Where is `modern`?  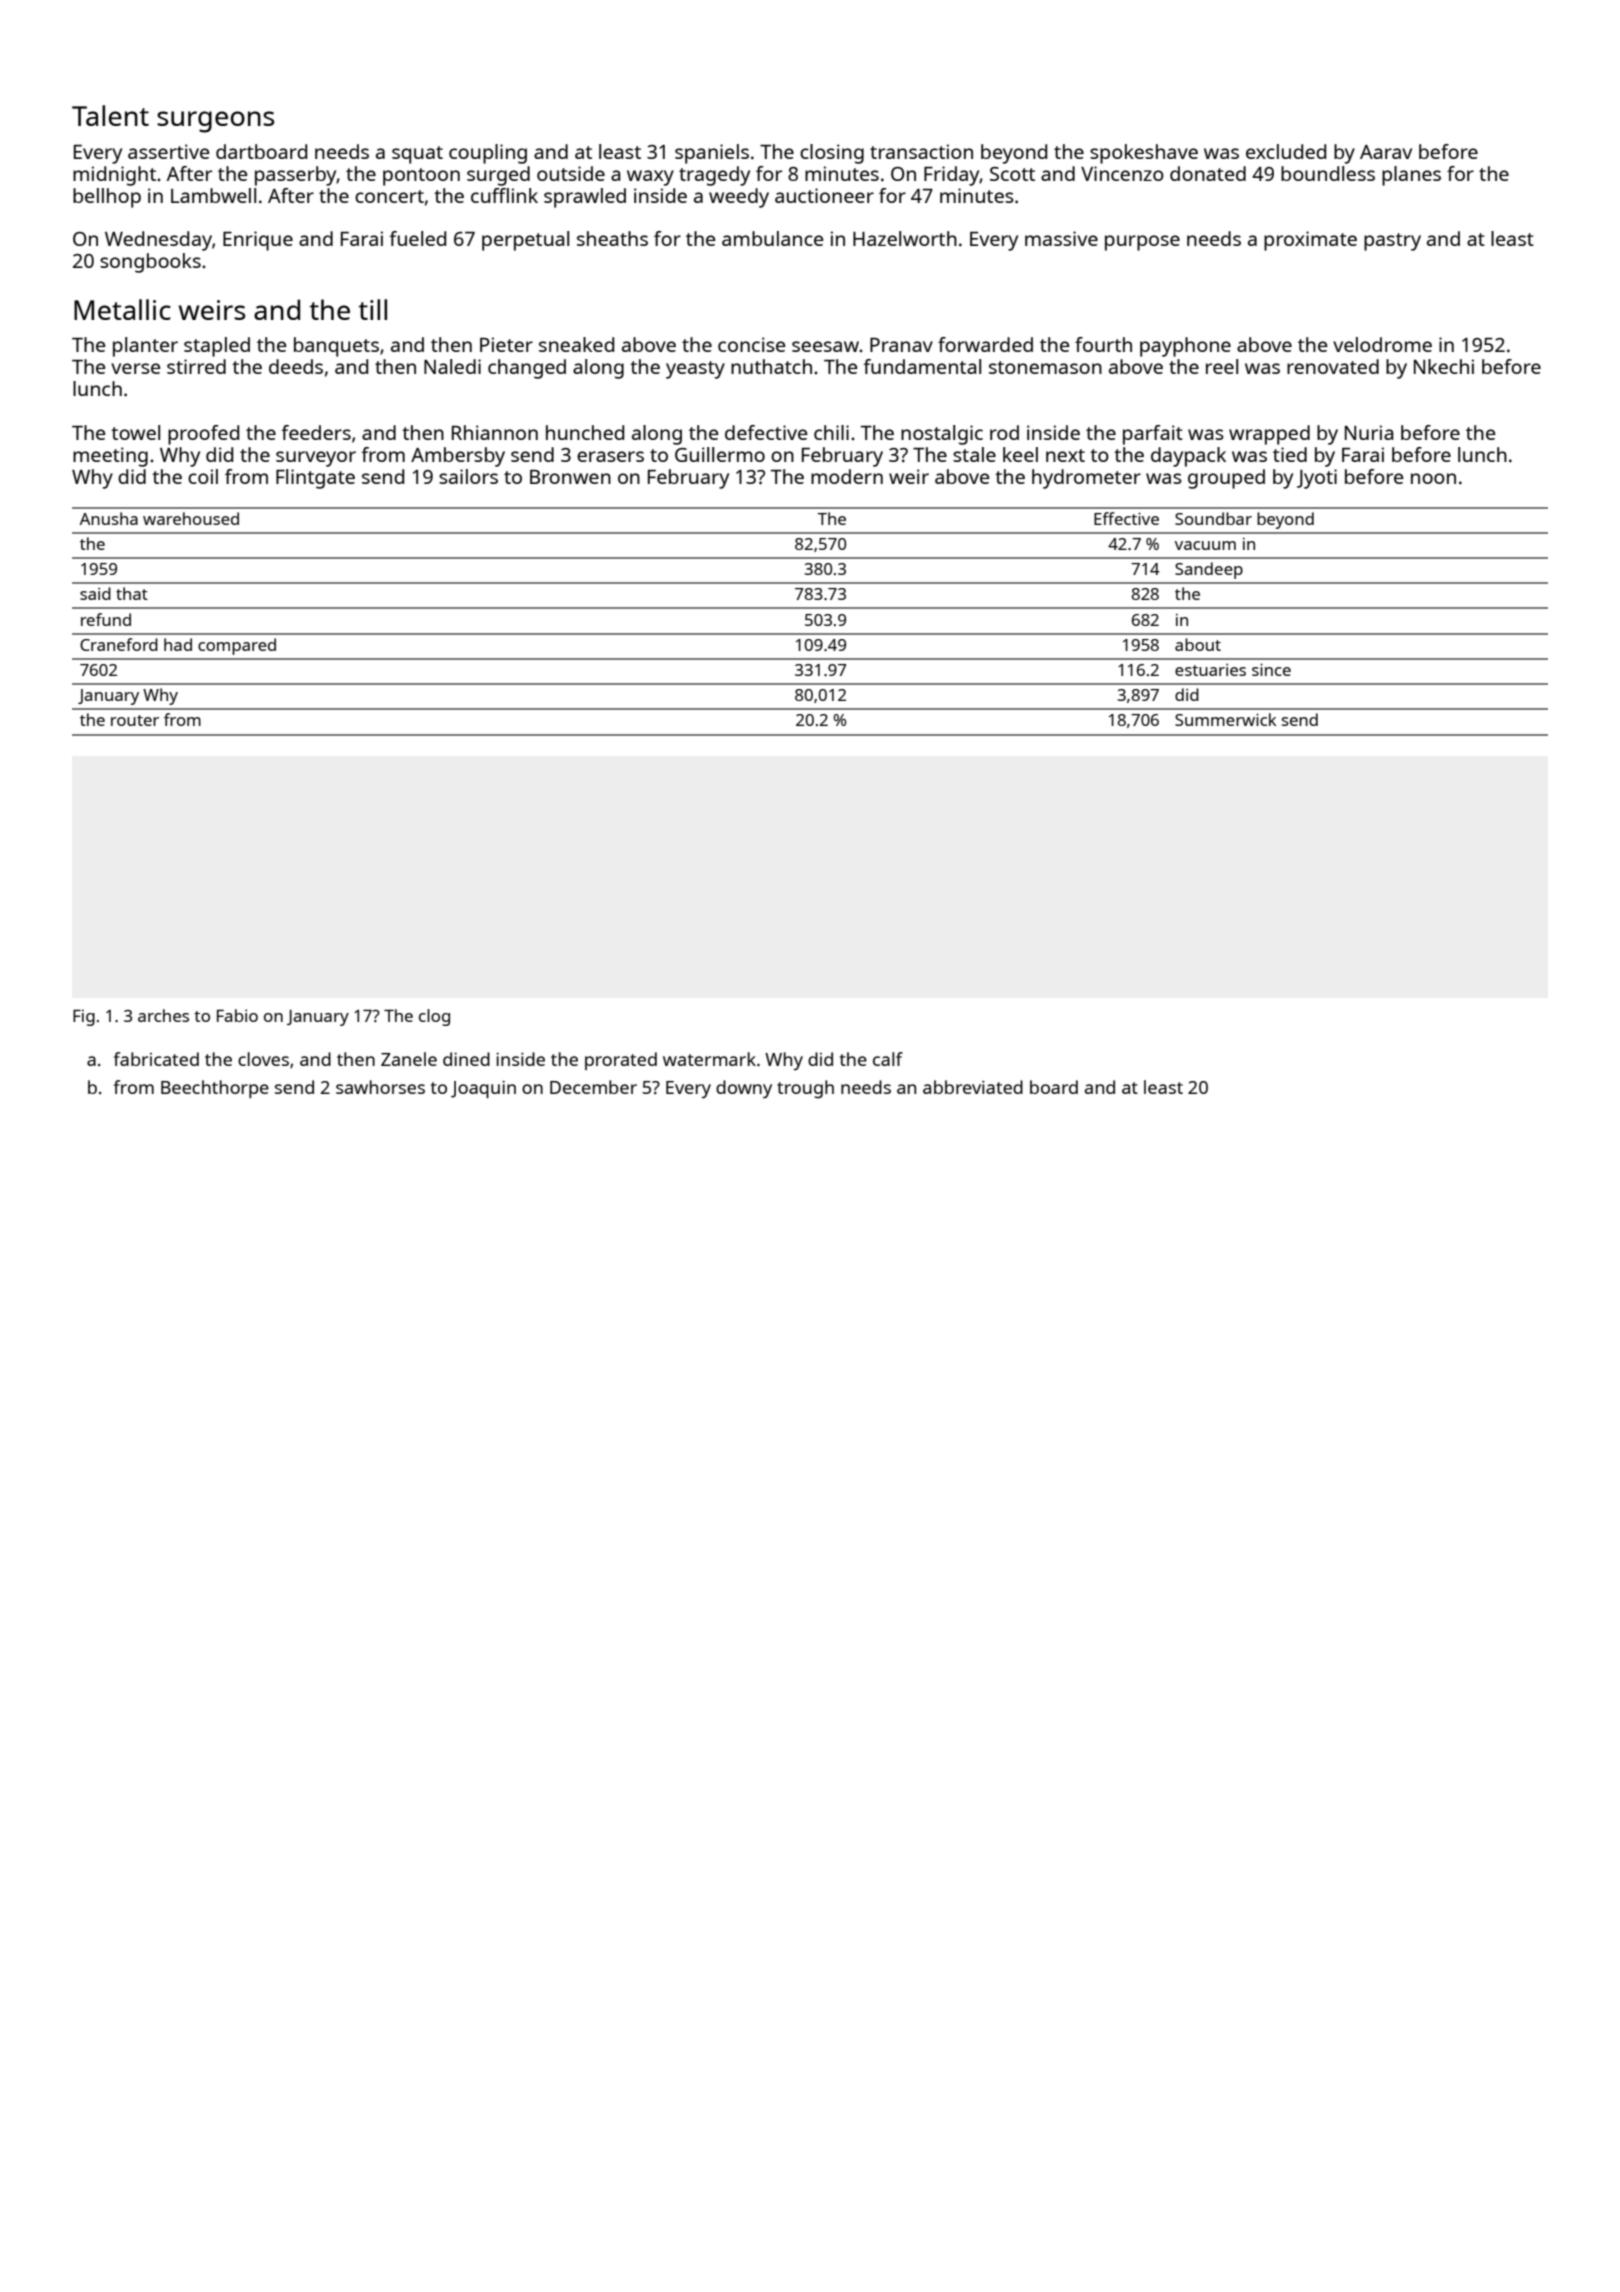
modern is located at coordinates (847, 476).
